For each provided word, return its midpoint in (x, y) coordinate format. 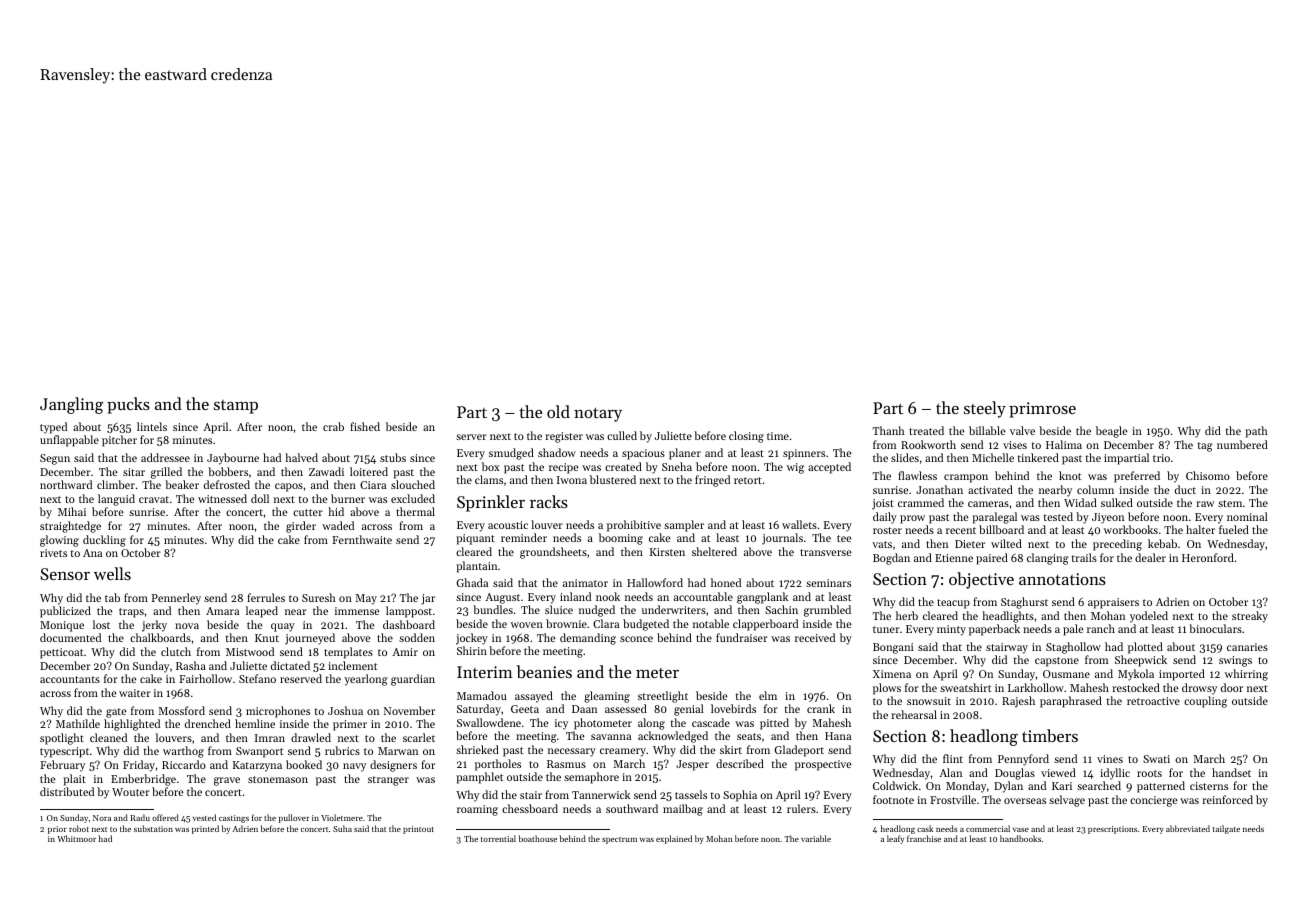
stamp (236, 407)
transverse (826, 552)
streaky (1250, 617)
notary (598, 414)
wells (112, 573)
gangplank (762, 598)
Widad (1080, 502)
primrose (1042, 410)
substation (153, 828)
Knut (267, 638)
